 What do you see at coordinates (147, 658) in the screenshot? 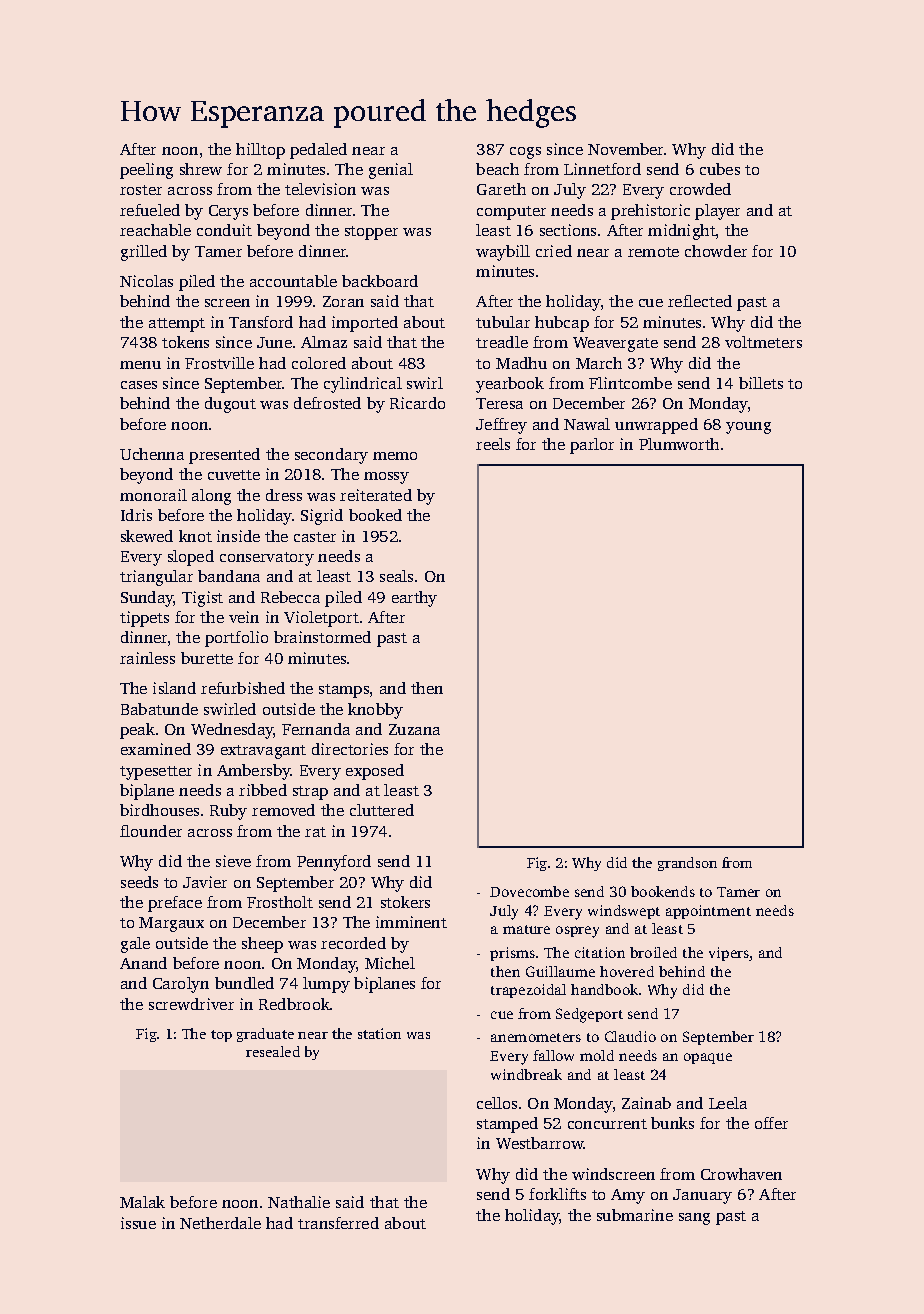
I see `rainless` at bounding box center [147, 658].
